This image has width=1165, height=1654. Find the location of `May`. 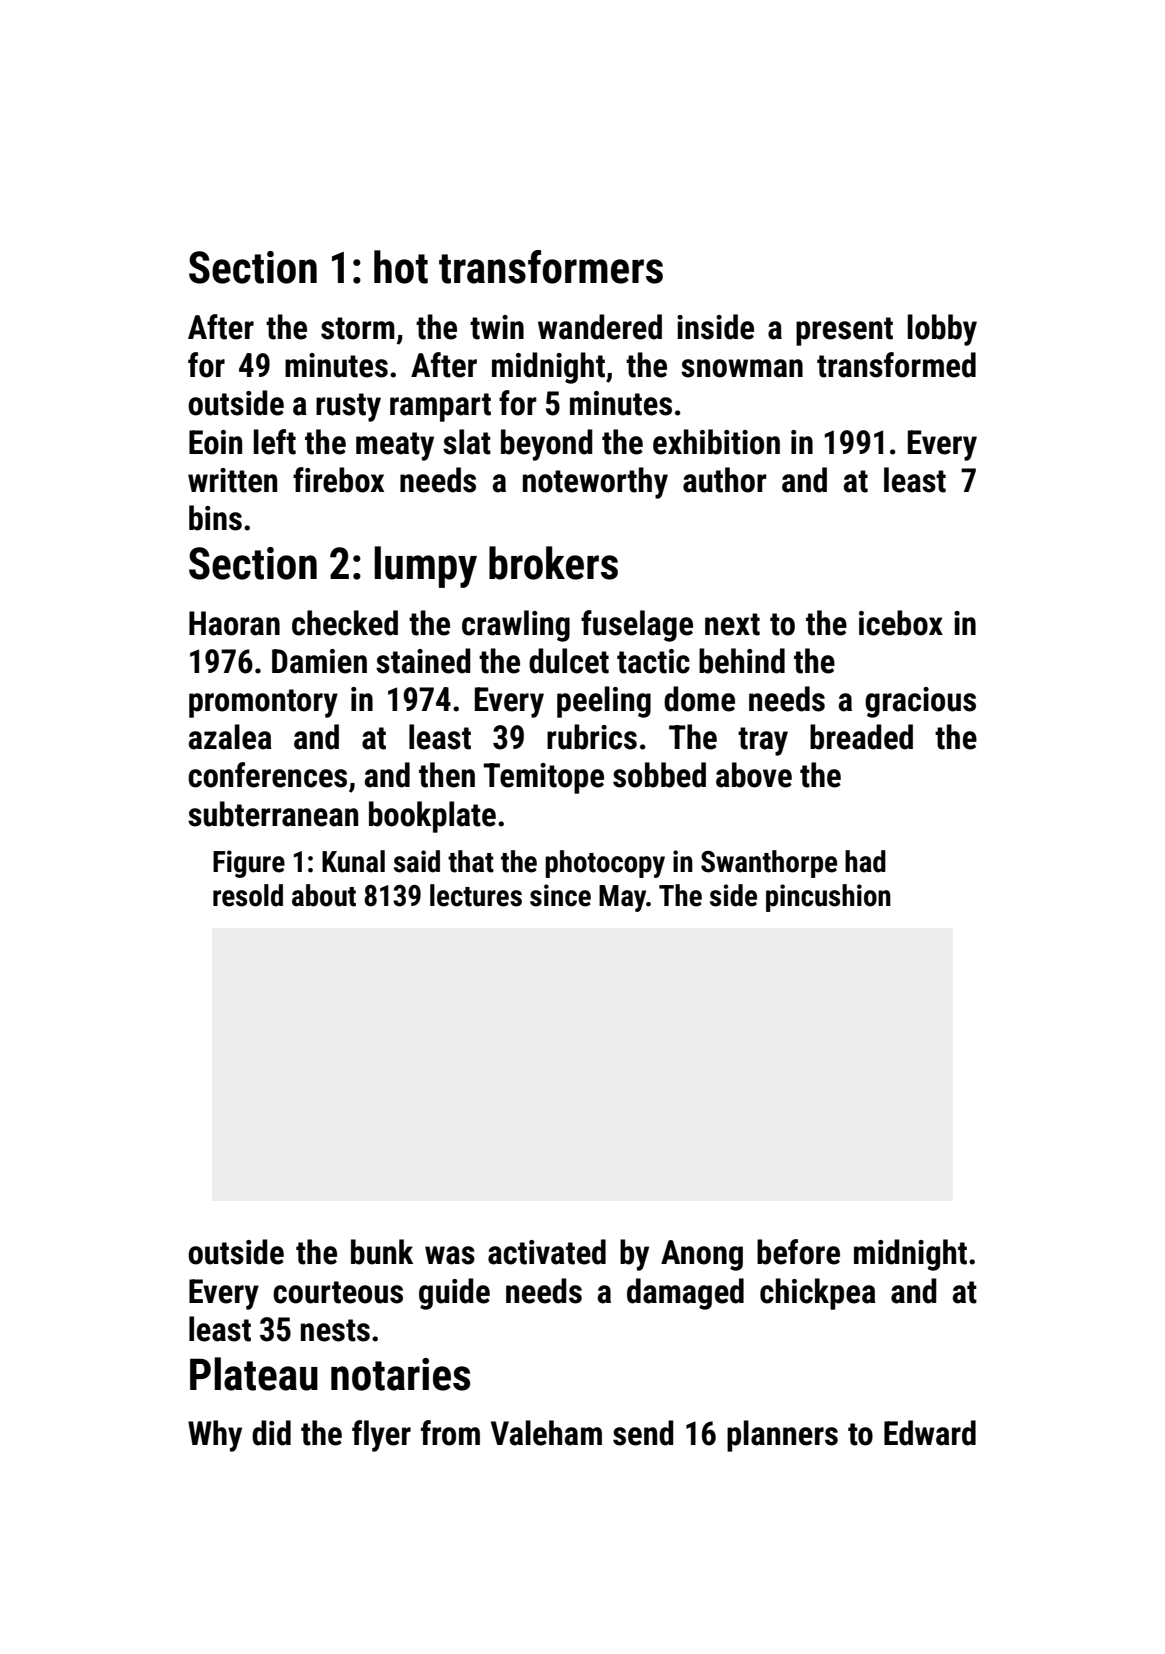

May is located at coordinates (622, 898).
